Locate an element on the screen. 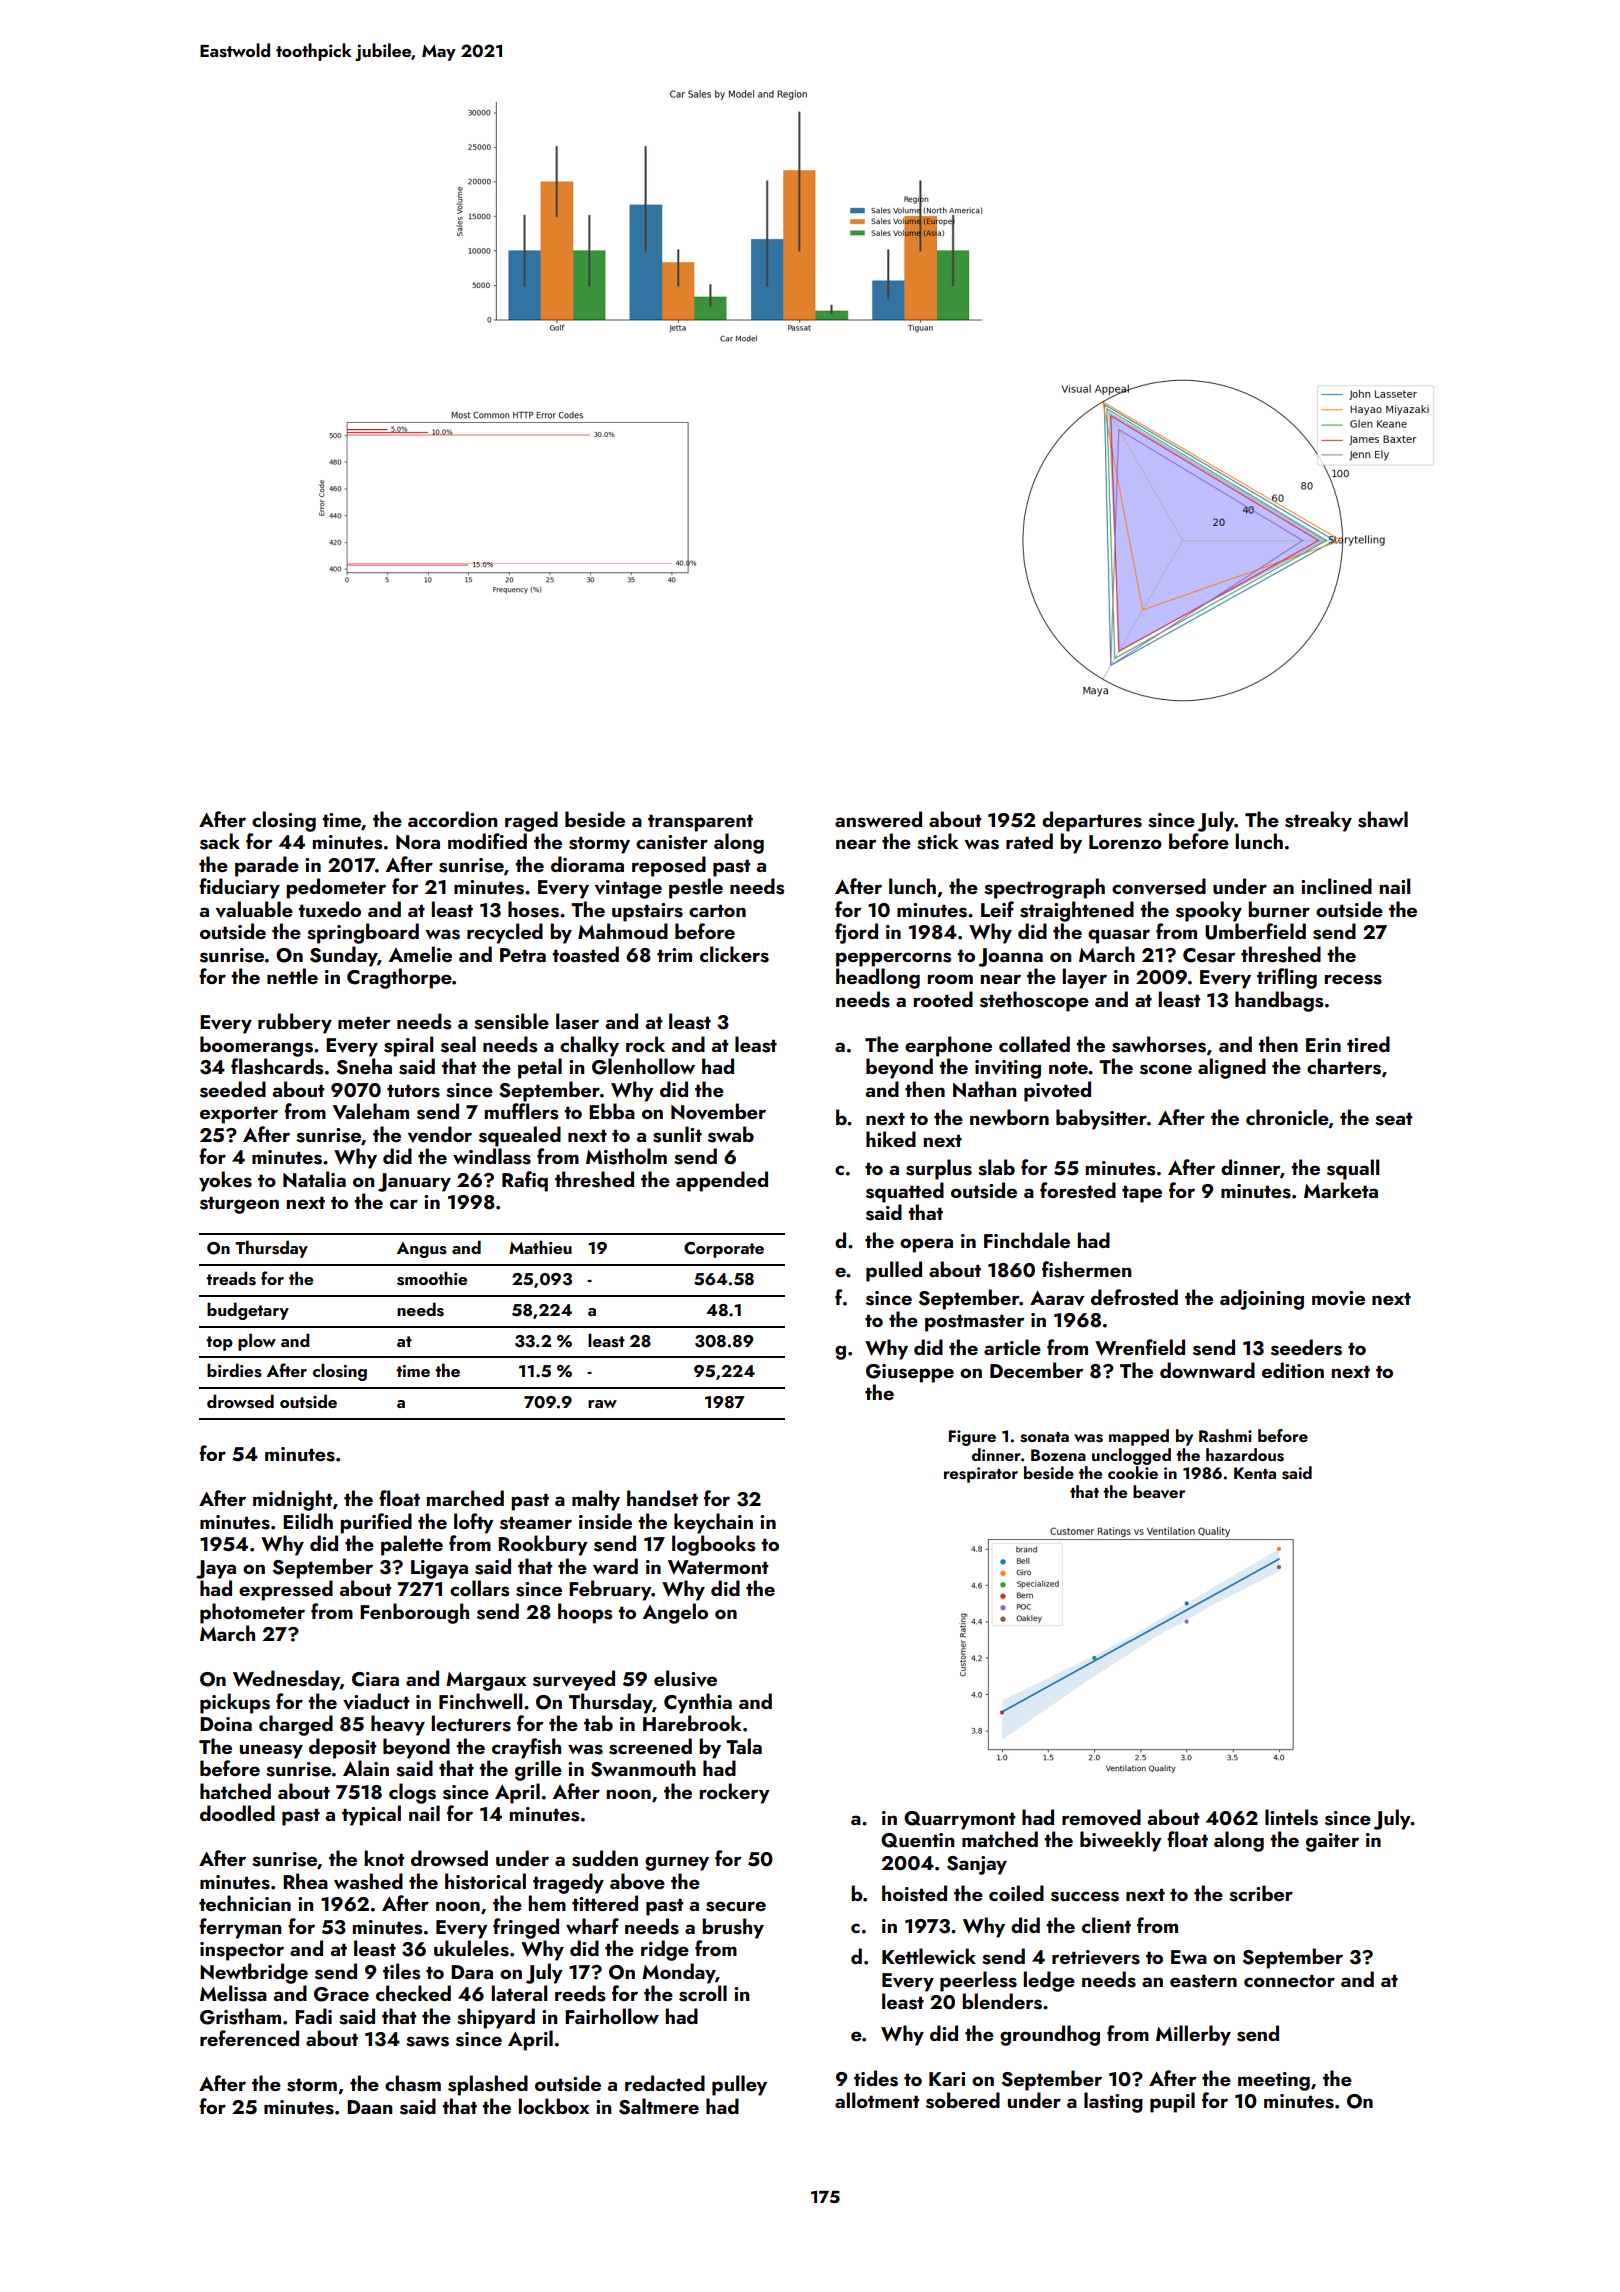  shipyard is located at coordinates (496, 2018).
